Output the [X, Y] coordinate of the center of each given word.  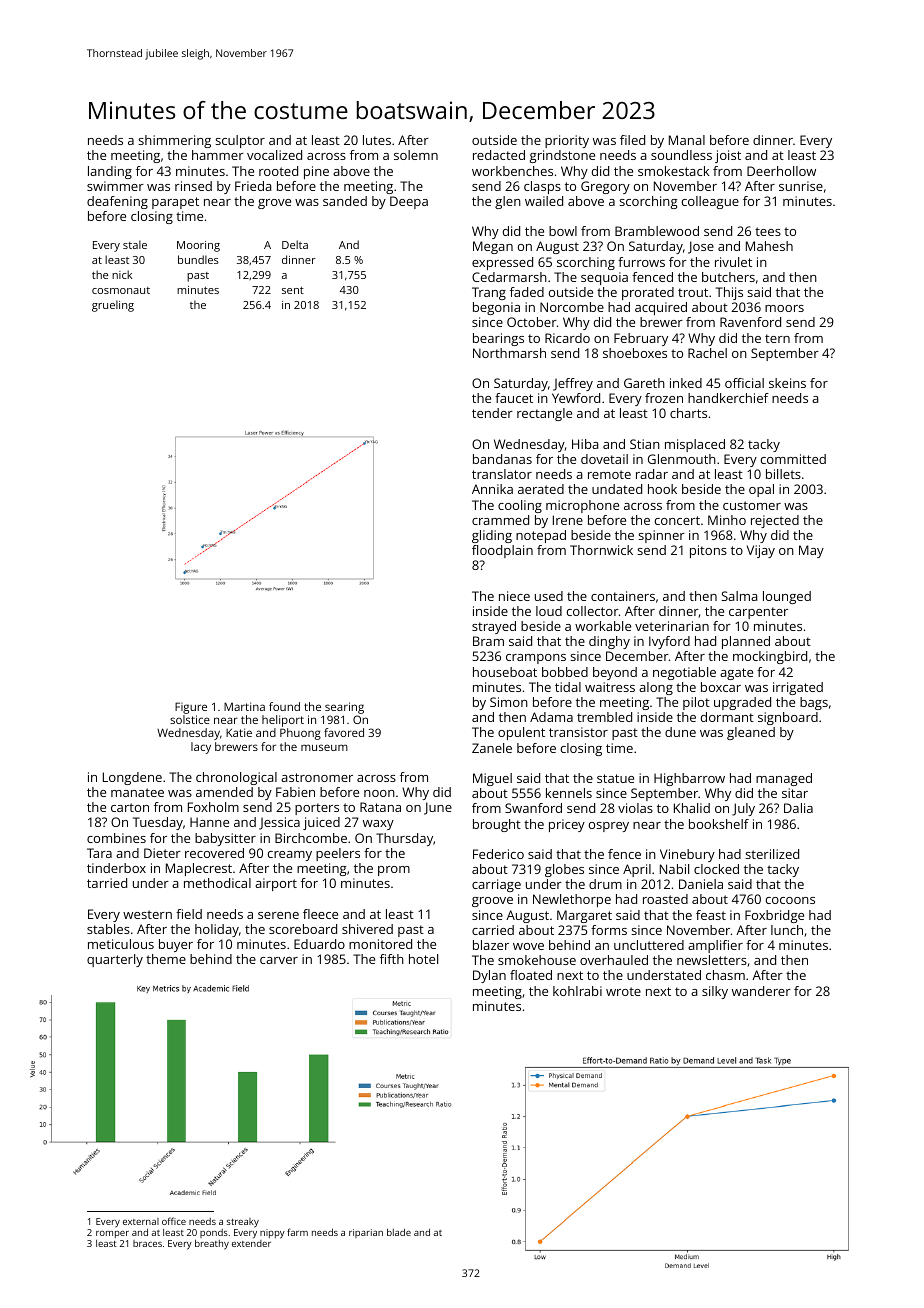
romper [112, 1234]
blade [399, 1232]
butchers [728, 277]
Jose [701, 247]
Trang [489, 293]
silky [715, 992]
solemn [416, 155]
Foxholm [213, 807]
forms [609, 930]
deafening [117, 202]
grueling [113, 306]
